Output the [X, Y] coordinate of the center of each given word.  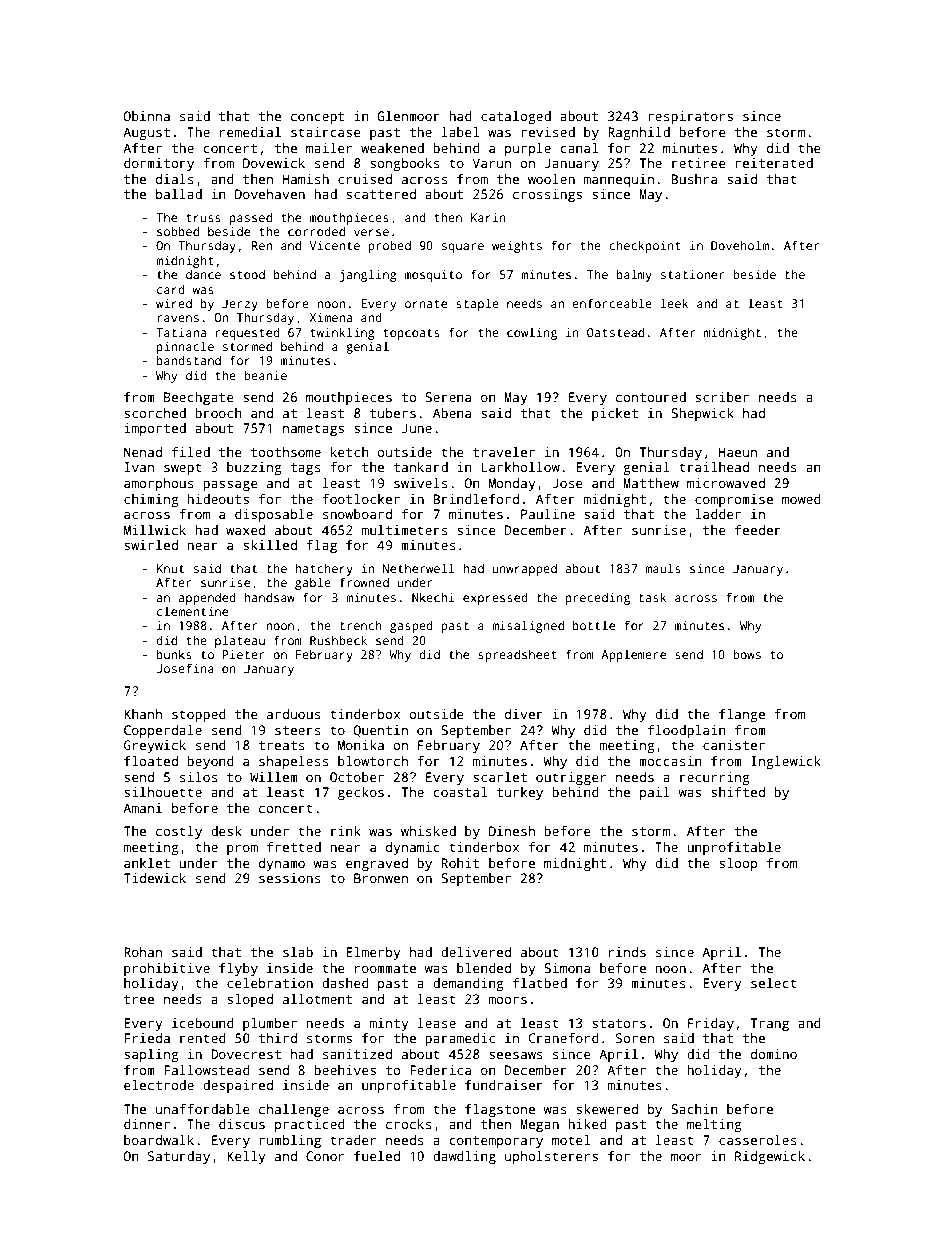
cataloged [516, 117]
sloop [738, 864]
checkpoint [645, 246]
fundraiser [504, 1085]
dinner [147, 1124]
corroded [316, 231]
